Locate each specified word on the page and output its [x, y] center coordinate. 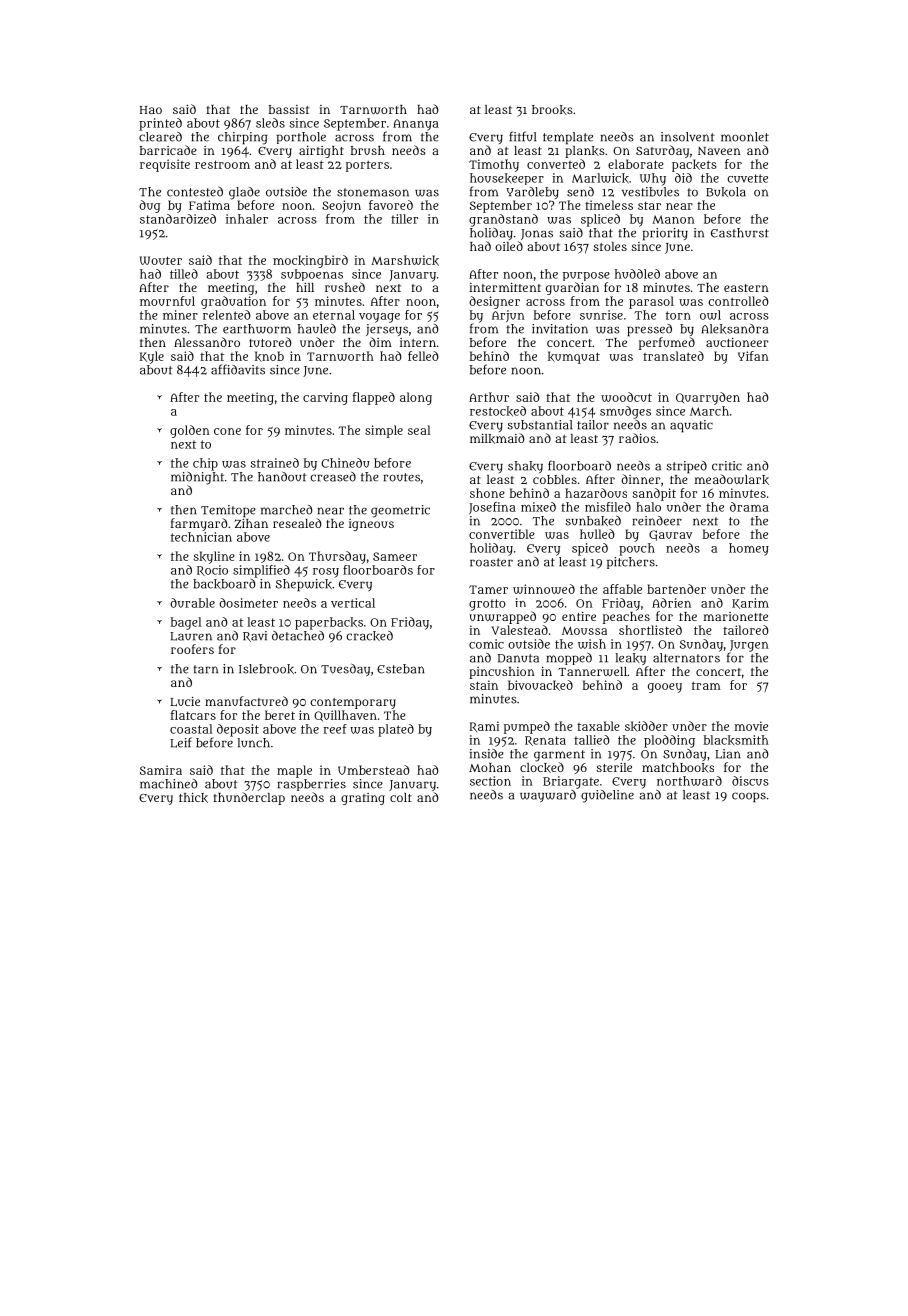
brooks [552, 110]
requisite [165, 165]
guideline [607, 796]
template [568, 138]
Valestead [520, 630]
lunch [253, 743]
